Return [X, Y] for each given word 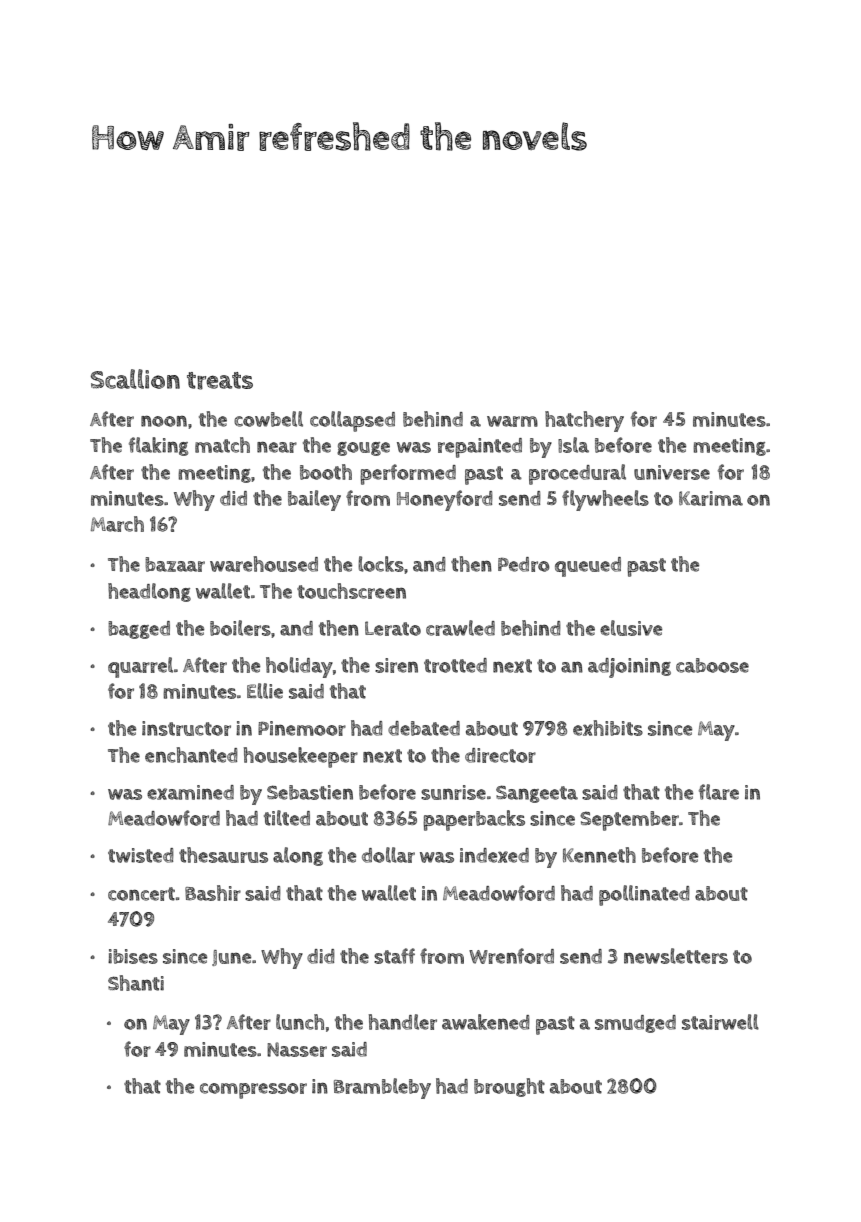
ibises [133, 956]
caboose [712, 665]
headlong [149, 592]
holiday [299, 667]
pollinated [644, 895]
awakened [486, 1022]
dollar [388, 855]
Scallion [135, 379]
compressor [253, 1091]
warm [512, 421]
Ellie [265, 691]
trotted [455, 665]
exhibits [608, 728]
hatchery [584, 421]
